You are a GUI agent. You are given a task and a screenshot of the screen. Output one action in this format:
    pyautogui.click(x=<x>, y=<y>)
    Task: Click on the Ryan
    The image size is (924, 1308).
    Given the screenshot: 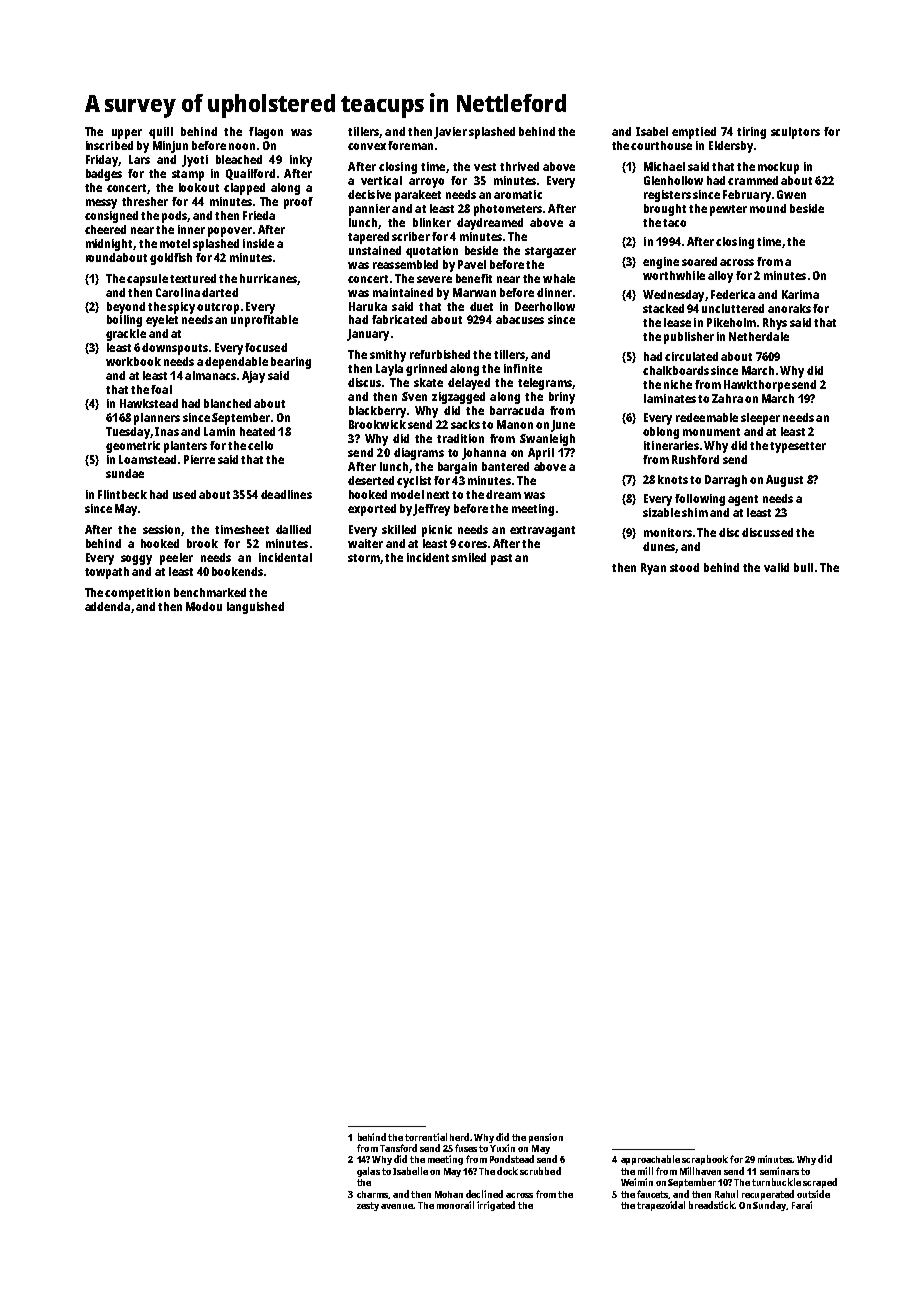 What is the action you would take?
    pyautogui.click(x=653, y=569)
